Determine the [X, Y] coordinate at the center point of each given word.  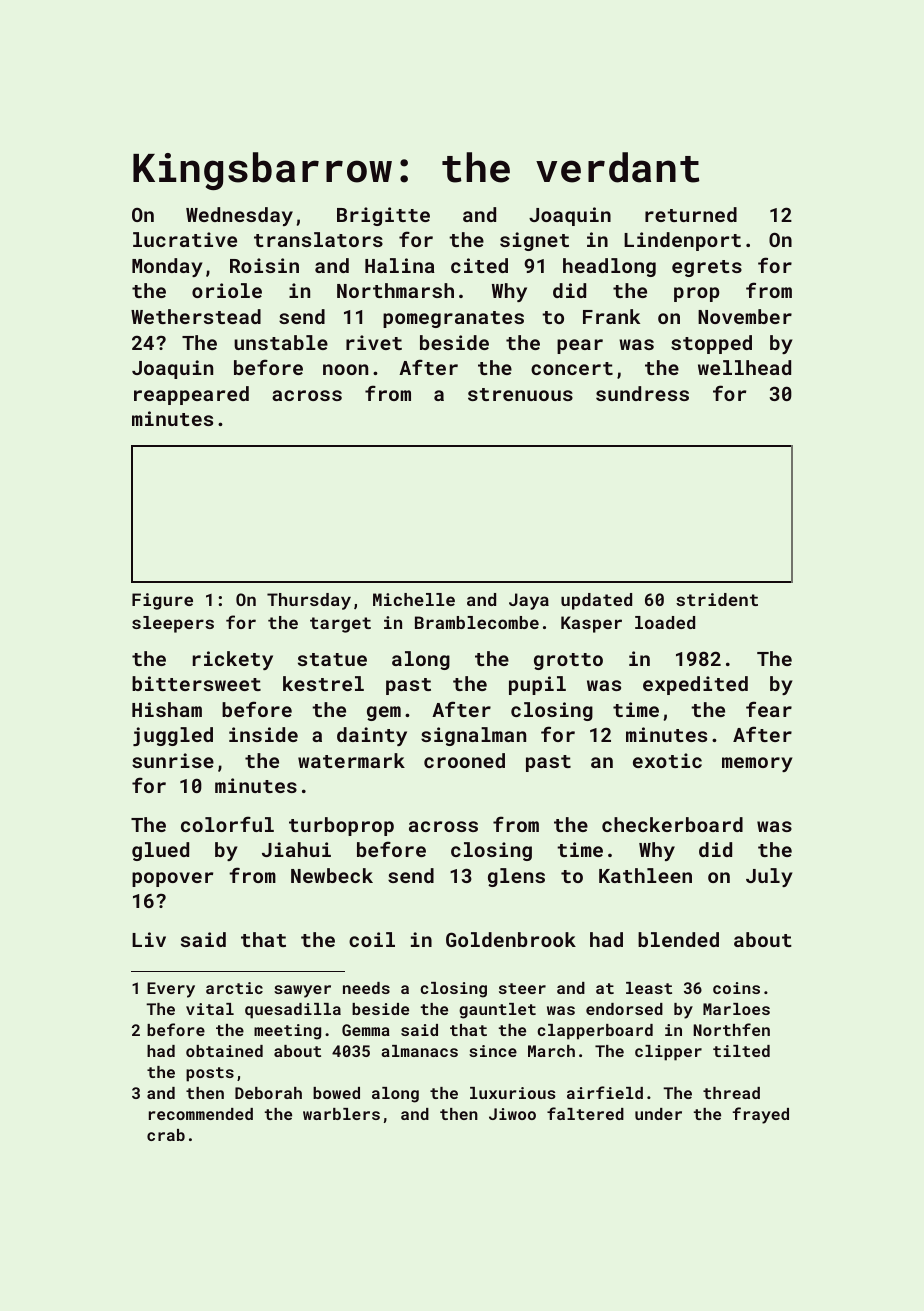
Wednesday [239, 216]
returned [691, 214]
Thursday [309, 601]
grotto [568, 661]
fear [769, 709]
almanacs [419, 1051]
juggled [173, 736]
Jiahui [296, 849]
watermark [351, 760]
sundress [642, 393]
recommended [201, 1114]
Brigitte [383, 216]
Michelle [414, 599]
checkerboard [672, 824]
